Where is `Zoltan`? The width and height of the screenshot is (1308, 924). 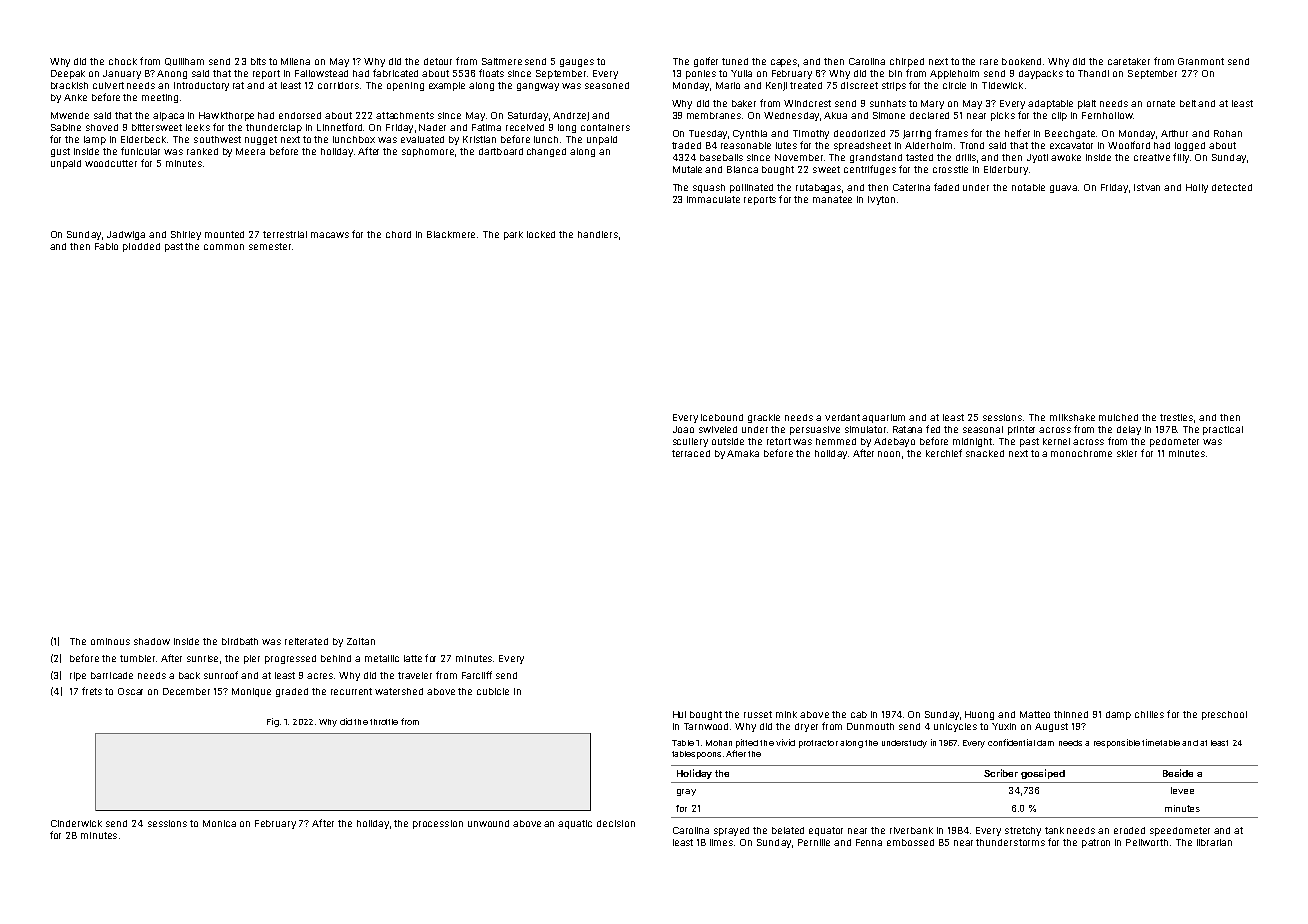 Zoltan is located at coordinates (361, 641).
